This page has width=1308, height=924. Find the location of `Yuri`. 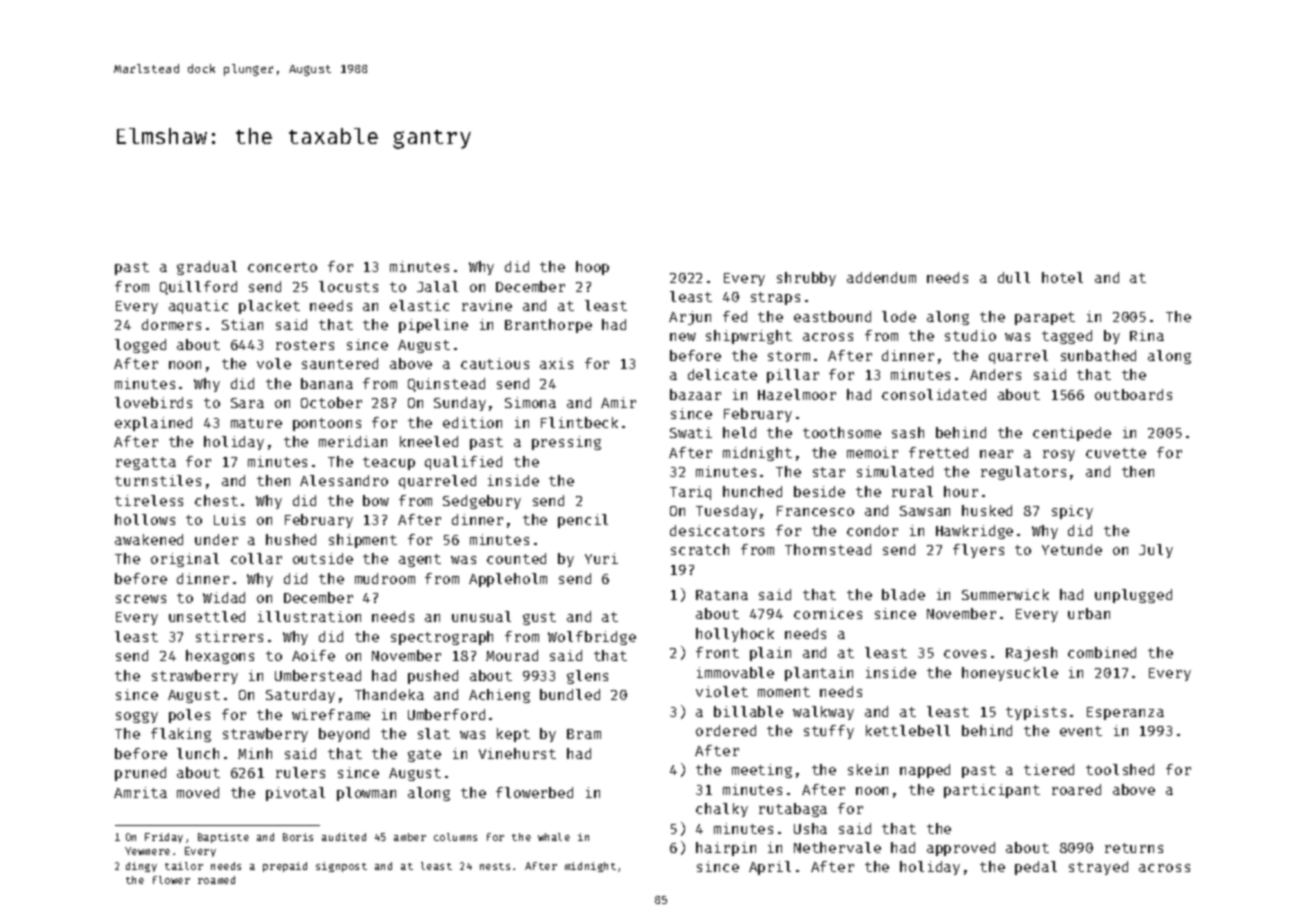

Yuri is located at coordinates (601, 558).
